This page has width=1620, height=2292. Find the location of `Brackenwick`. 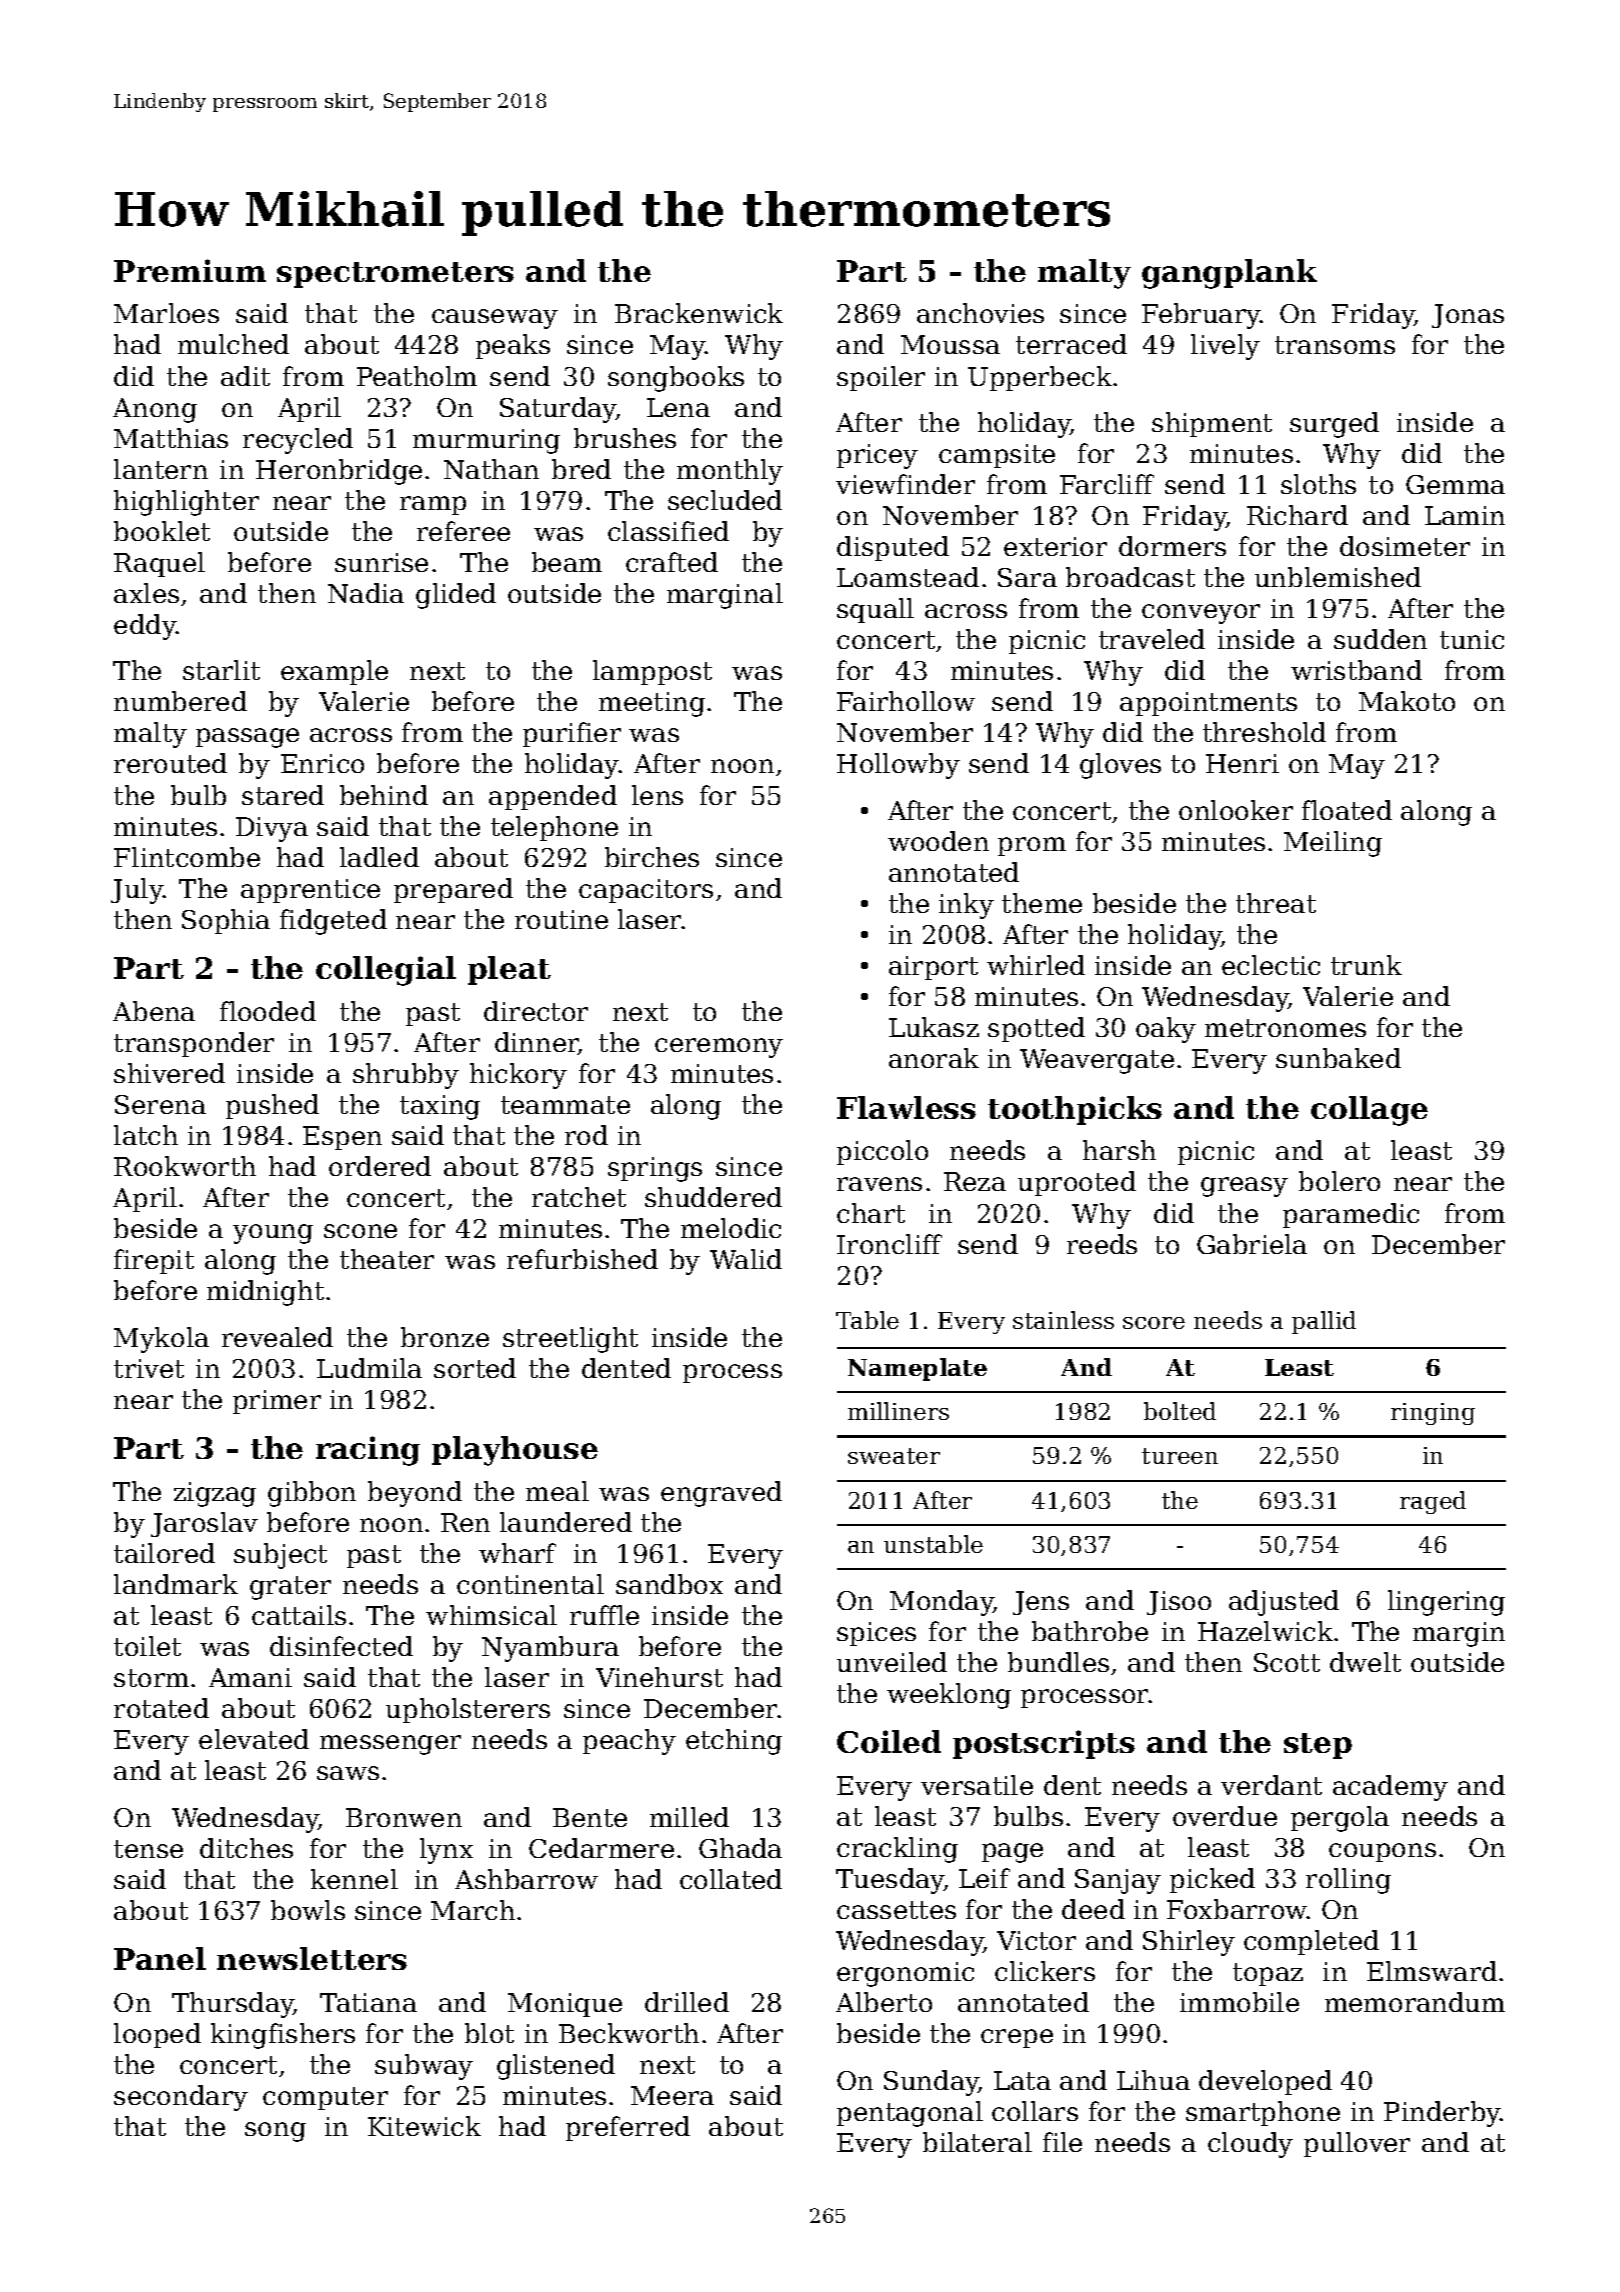

Brackenwick is located at coordinates (699, 313).
